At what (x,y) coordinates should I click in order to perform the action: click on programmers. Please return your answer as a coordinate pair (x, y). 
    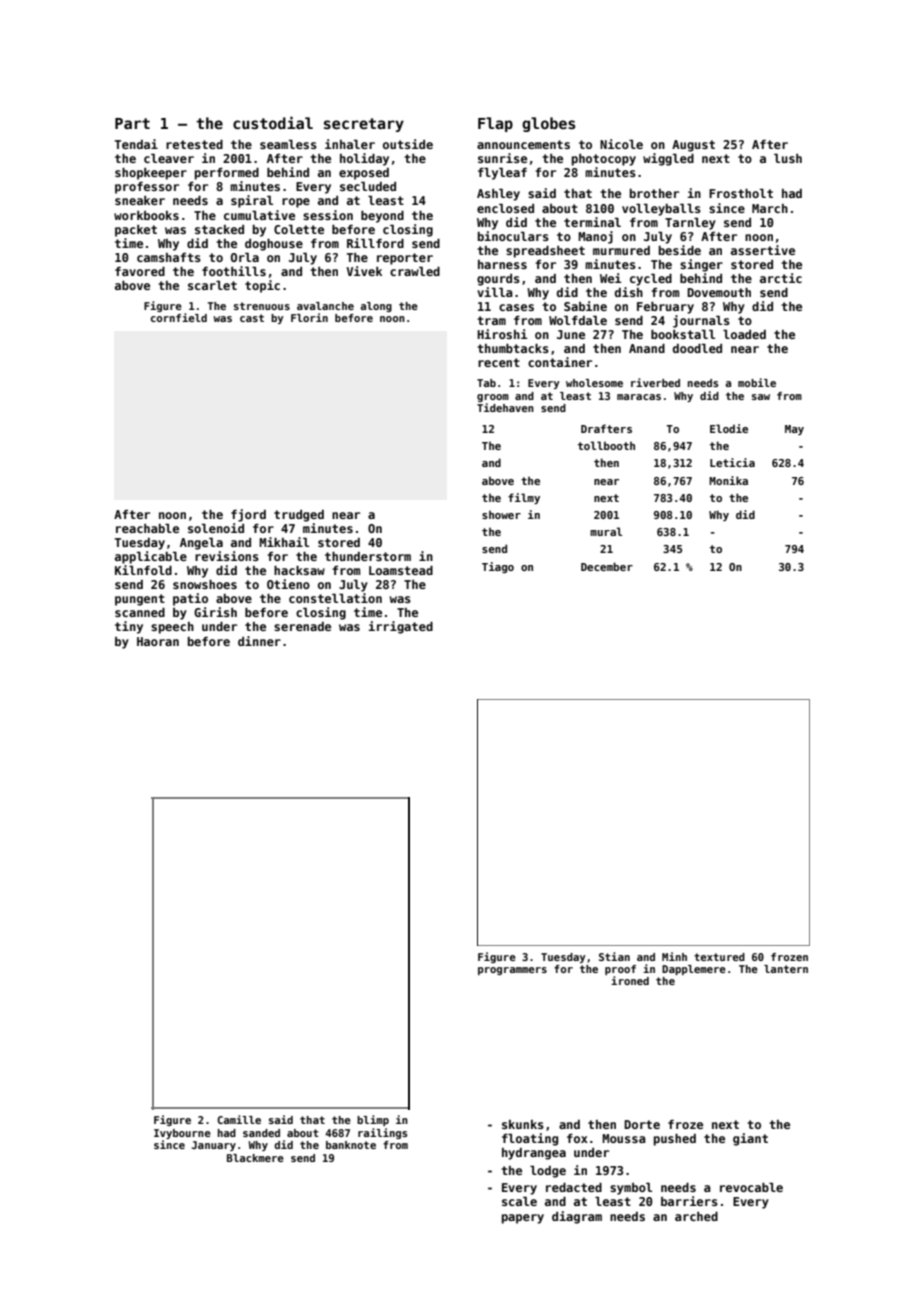
    Looking at the image, I should click on (512, 971).
